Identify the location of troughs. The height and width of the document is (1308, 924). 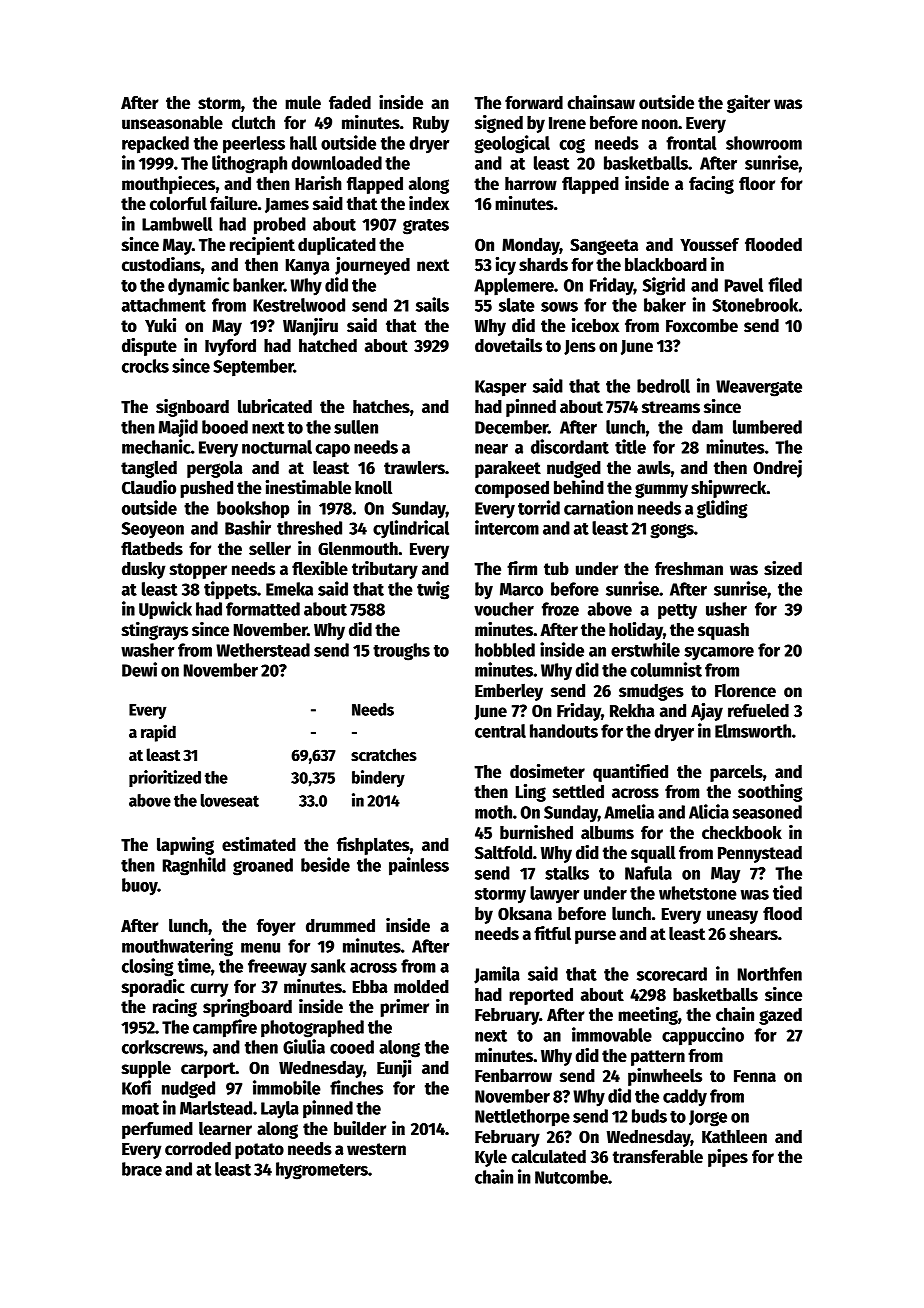
(401, 652).
